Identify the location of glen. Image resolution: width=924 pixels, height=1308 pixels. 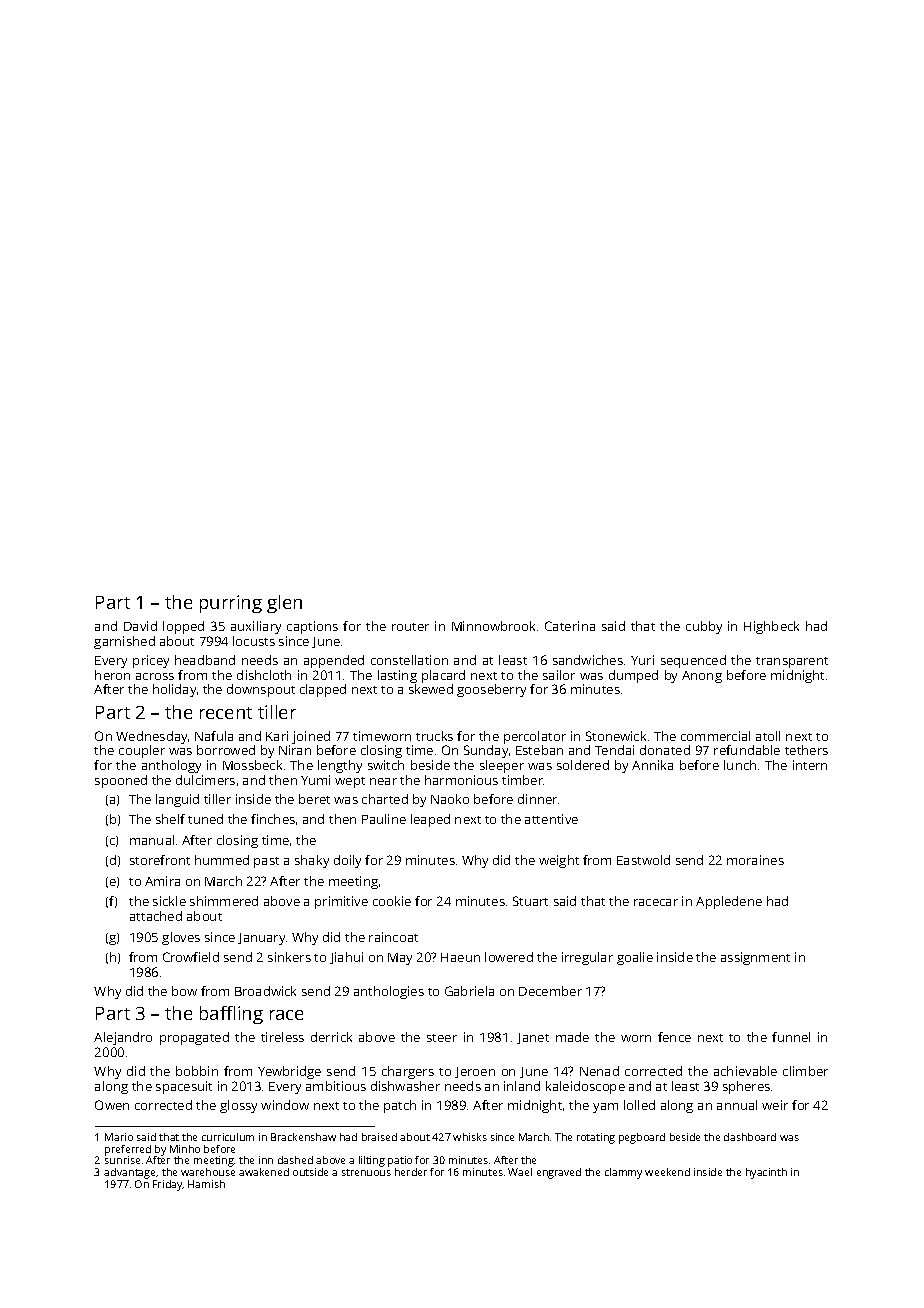
(284, 604).
